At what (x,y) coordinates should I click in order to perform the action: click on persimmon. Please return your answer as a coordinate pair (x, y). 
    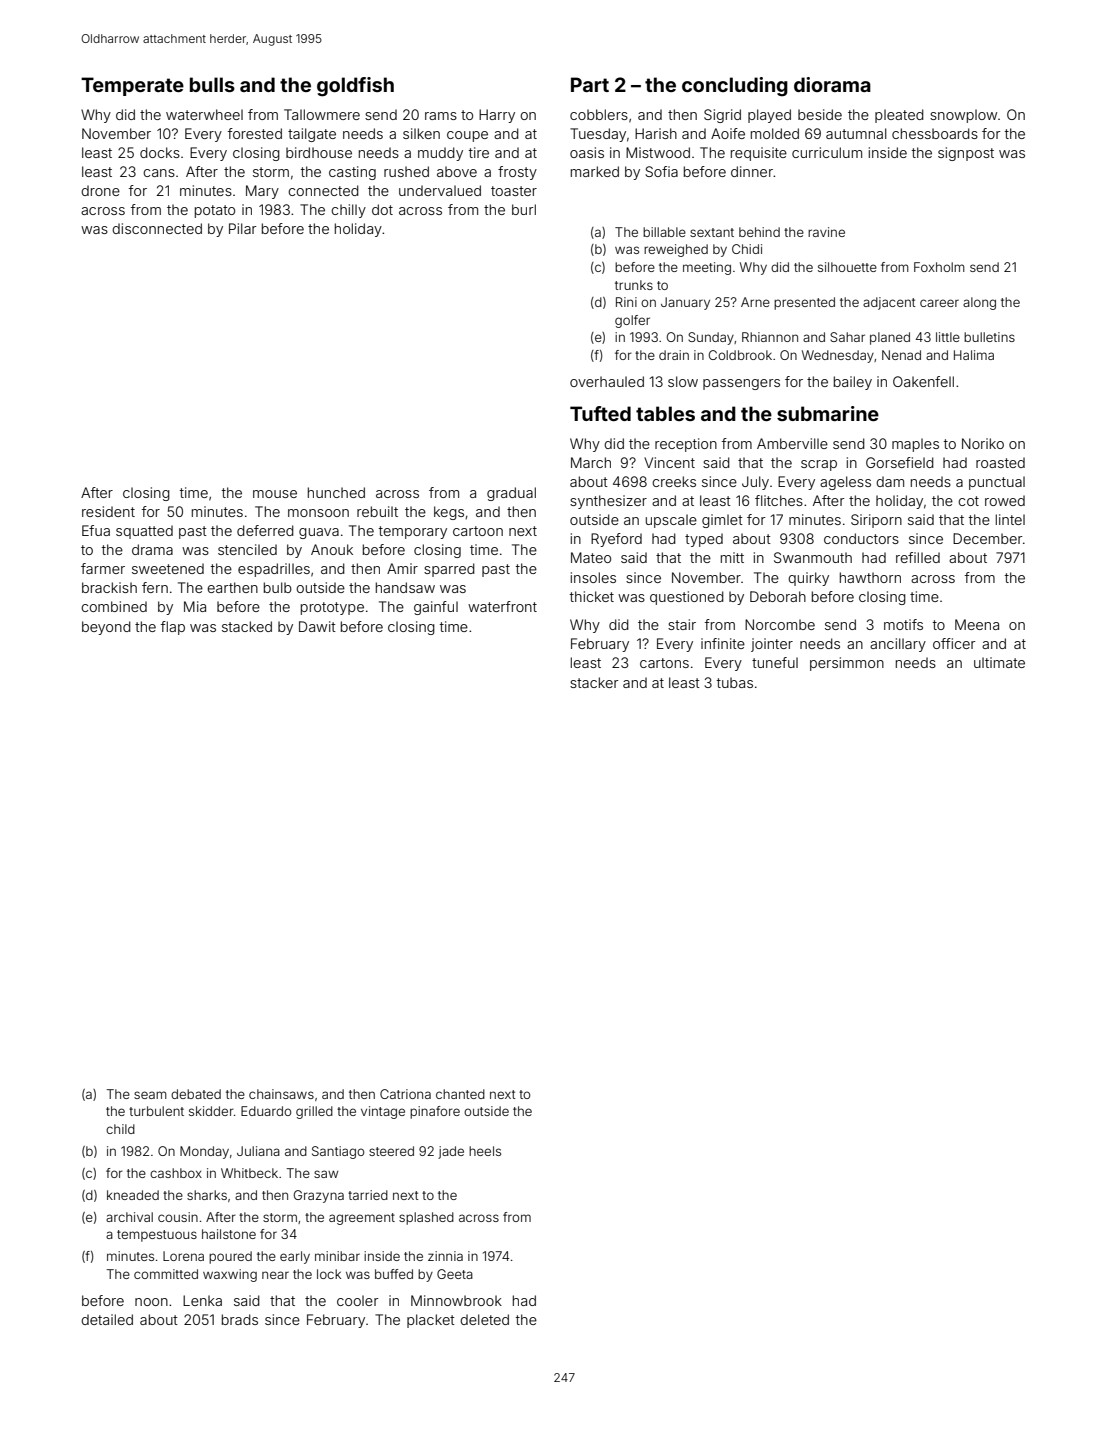
    Looking at the image, I should click on (847, 664).
